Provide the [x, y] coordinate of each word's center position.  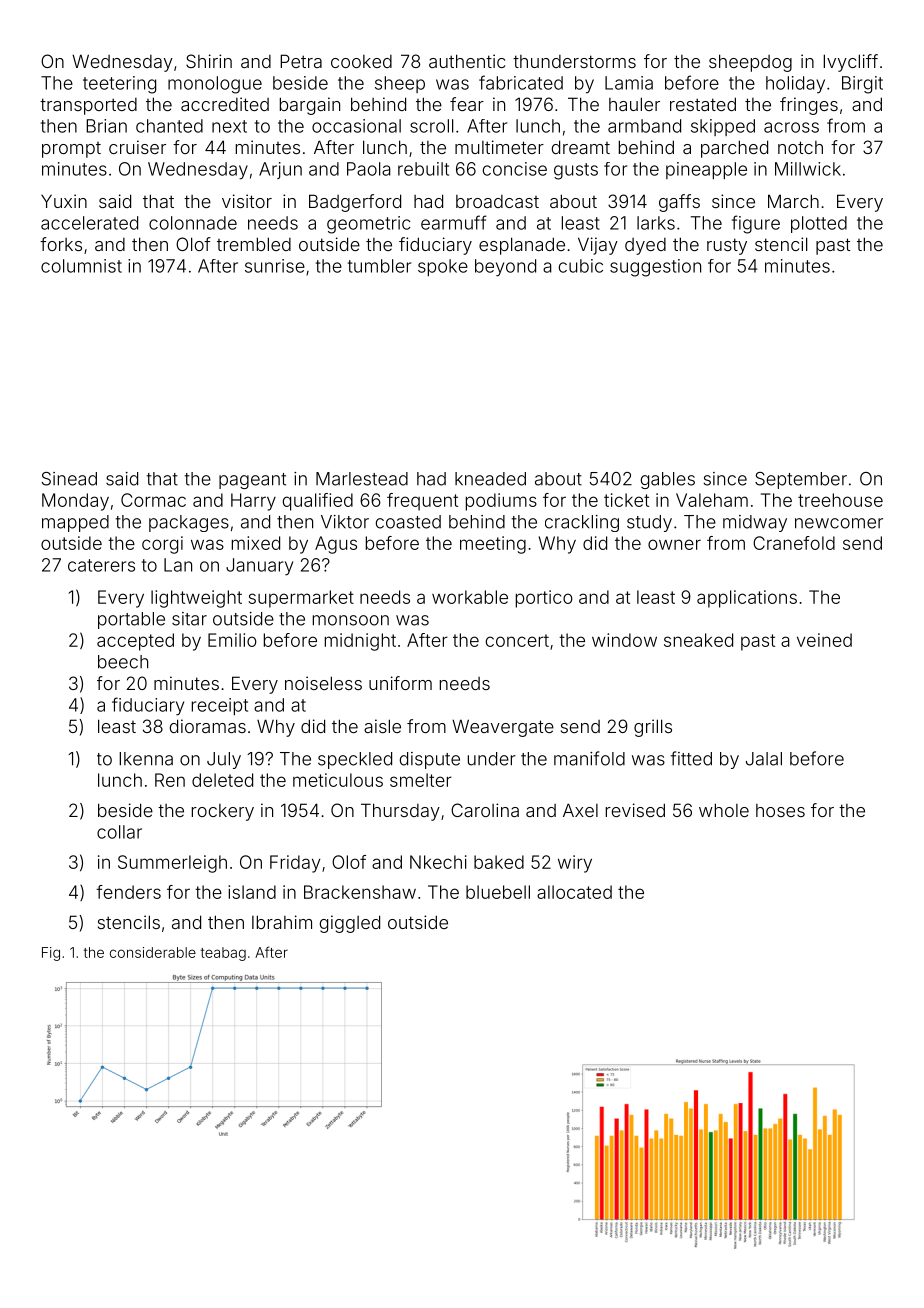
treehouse [840, 500]
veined [824, 640]
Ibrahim [282, 922]
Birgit [862, 85]
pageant [252, 481]
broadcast [497, 201]
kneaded [490, 479]
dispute [430, 760]
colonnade [193, 223]
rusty [727, 246]
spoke [443, 267]
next [229, 126]
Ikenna [146, 759]
